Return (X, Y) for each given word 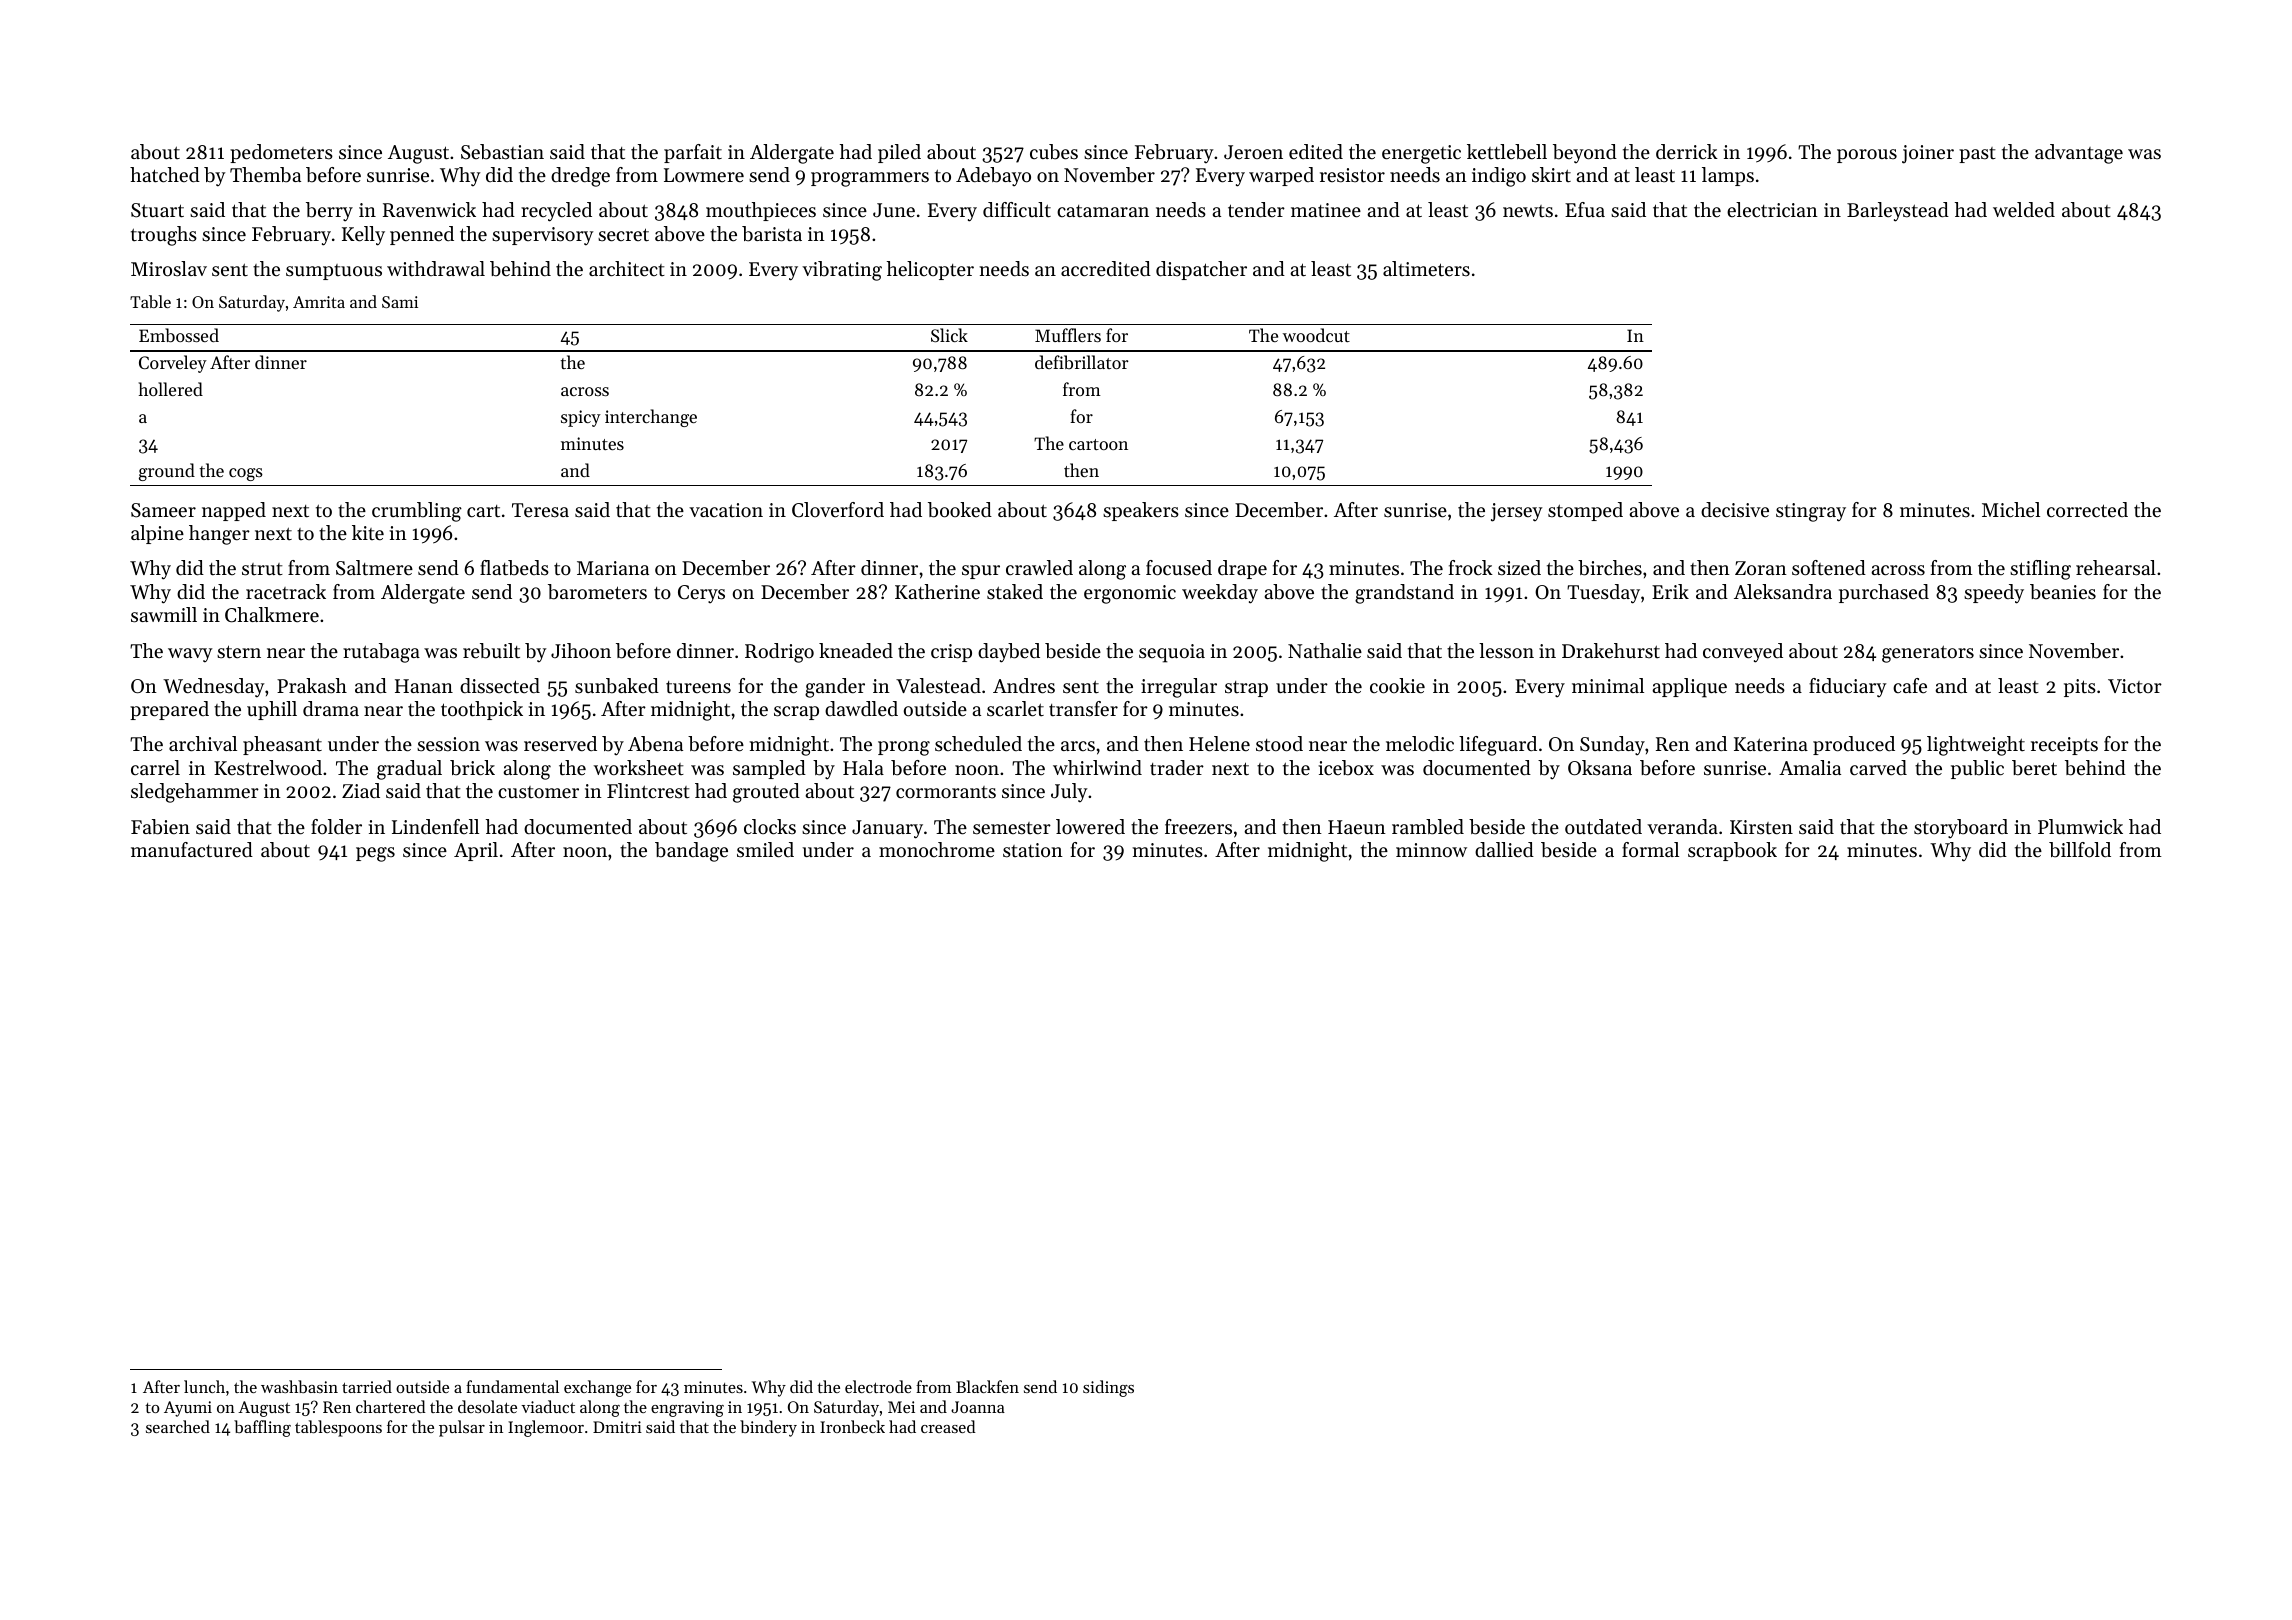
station (1033, 850)
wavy (190, 655)
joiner (1928, 154)
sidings (1108, 1388)
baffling (262, 1428)
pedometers (281, 153)
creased (948, 1426)
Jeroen (1253, 152)
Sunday (1612, 745)
